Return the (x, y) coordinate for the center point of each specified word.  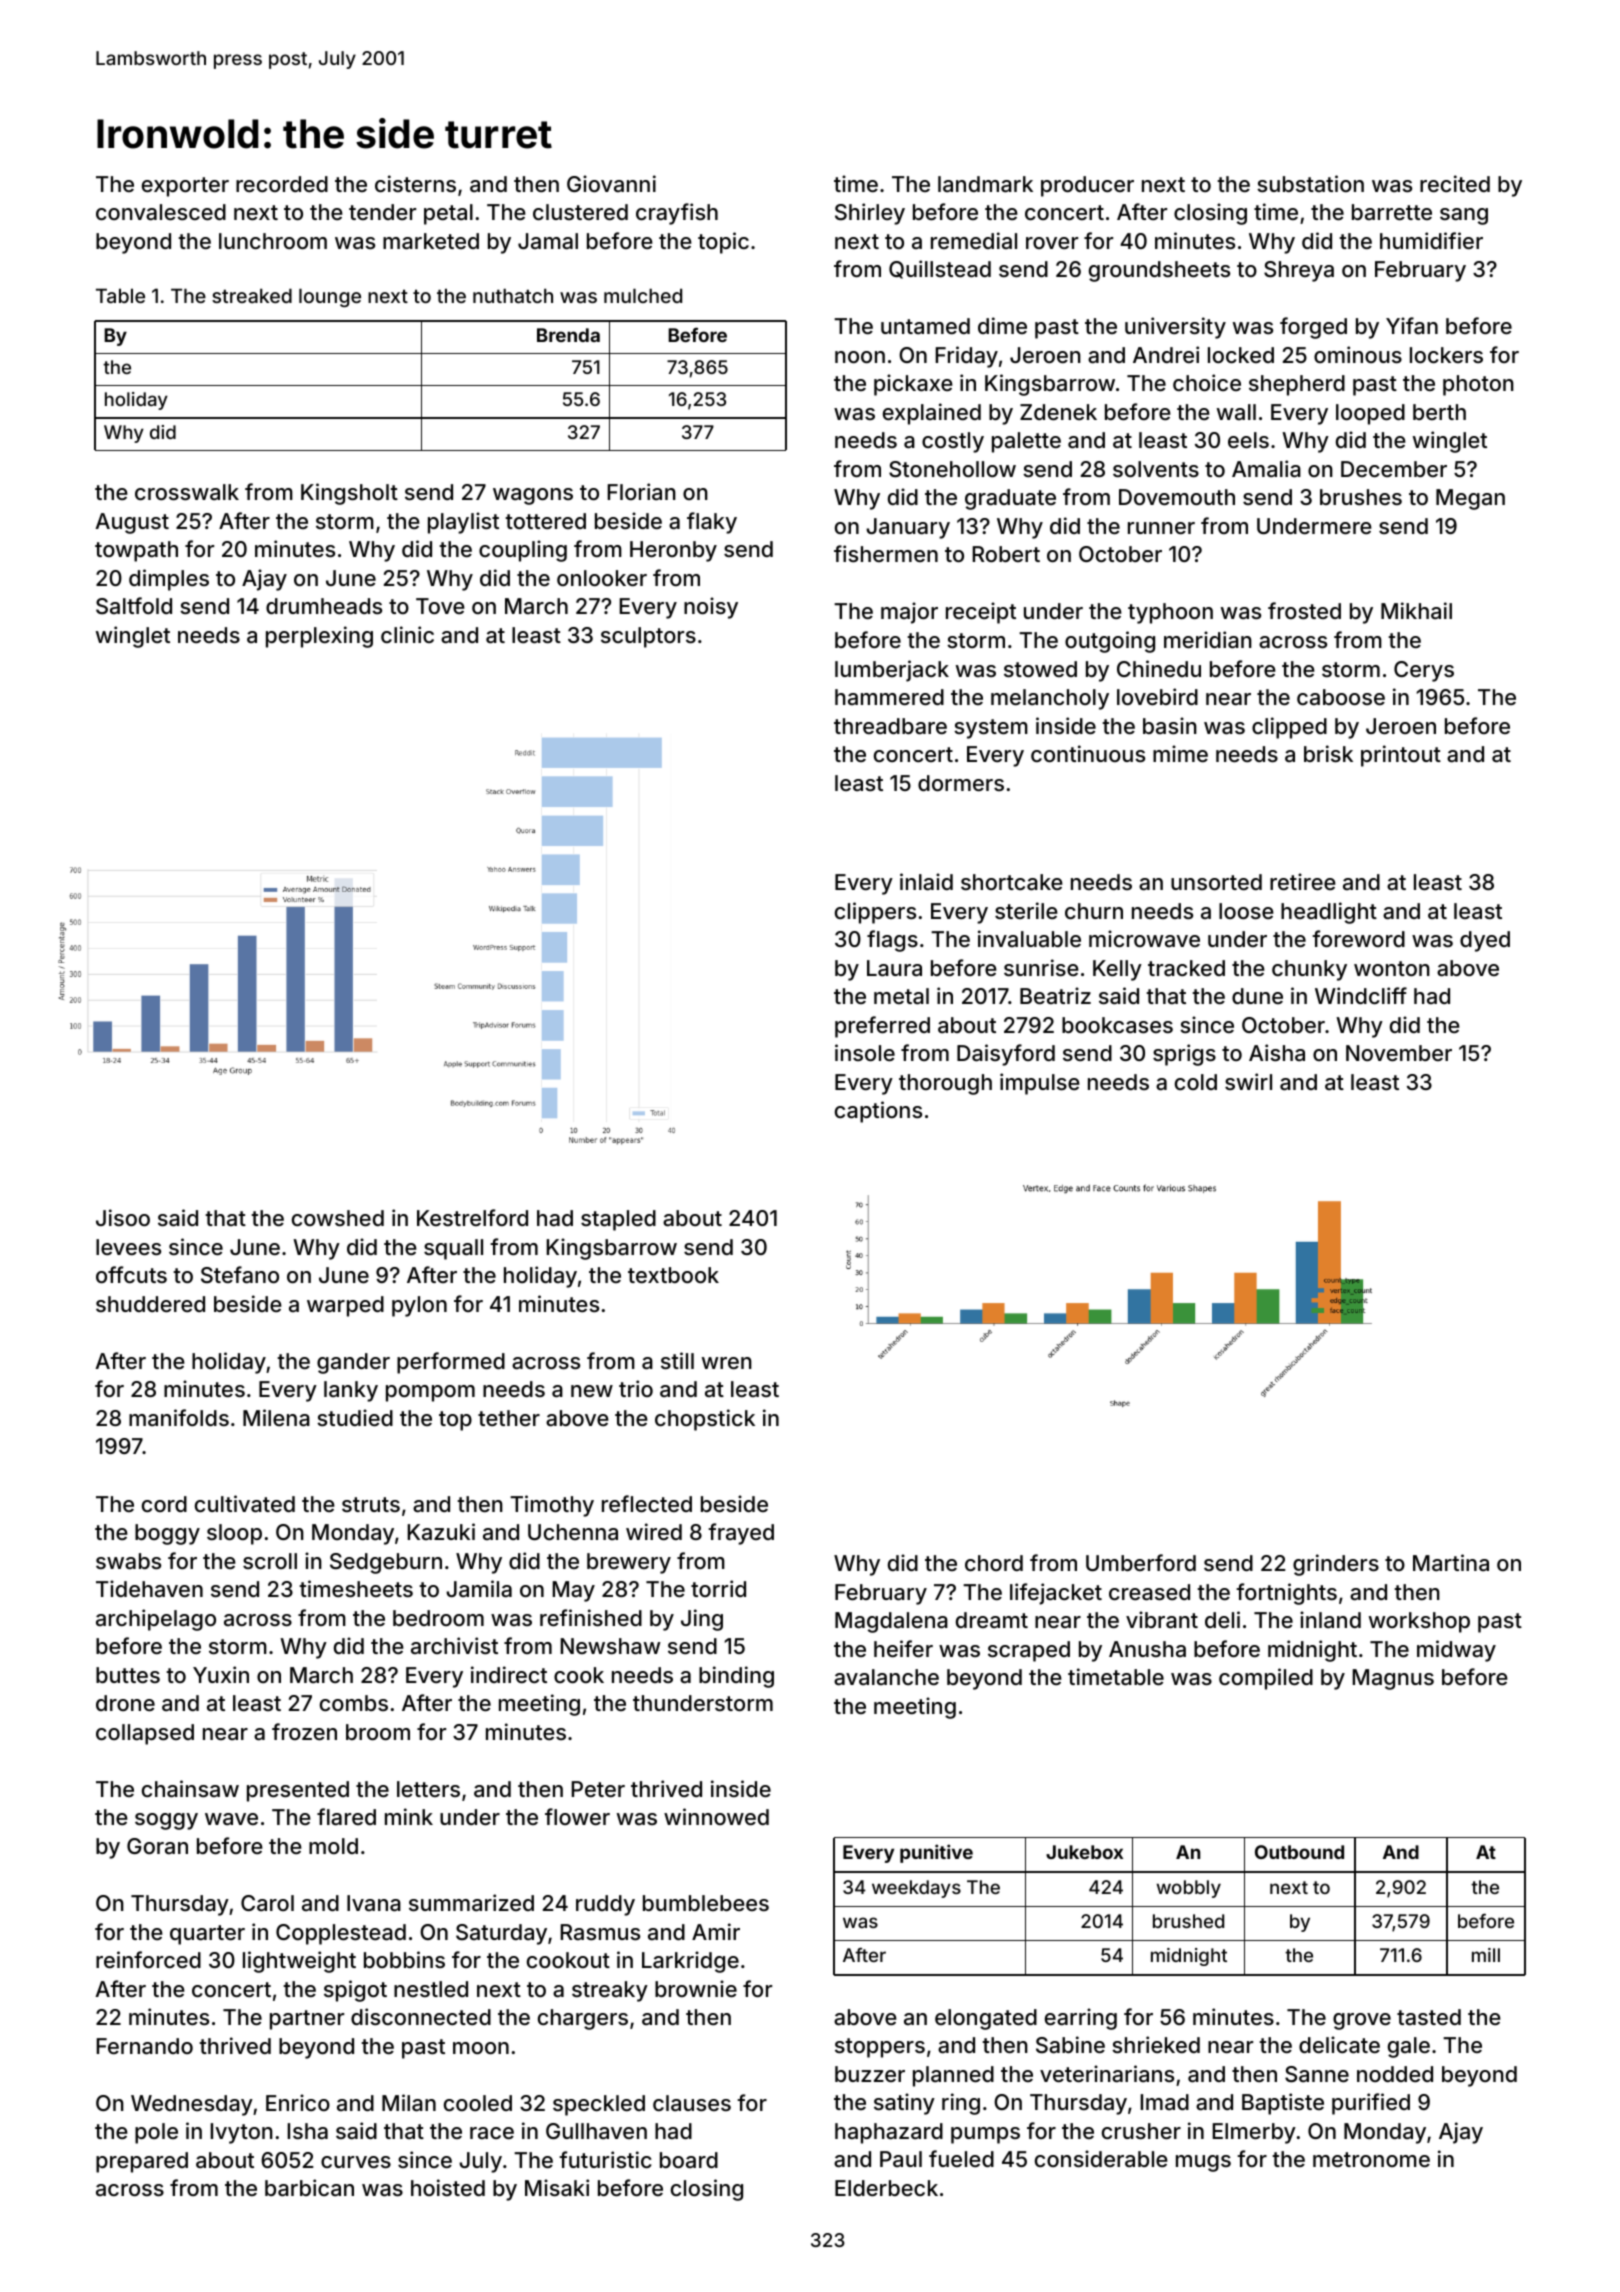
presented (298, 1791)
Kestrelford (472, 1217)
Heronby (673, 551)
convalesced (161, 212)
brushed (1188, 1921)
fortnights (1286, 1594)
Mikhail (1416, 611)
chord (994, 1563)
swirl (1248, 1081)
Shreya (1299, 271)
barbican (309, 2188)
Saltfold (134, 606)
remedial (974, 240)
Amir (716, 1931)
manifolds (179, 1418)
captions (878, 1112)
